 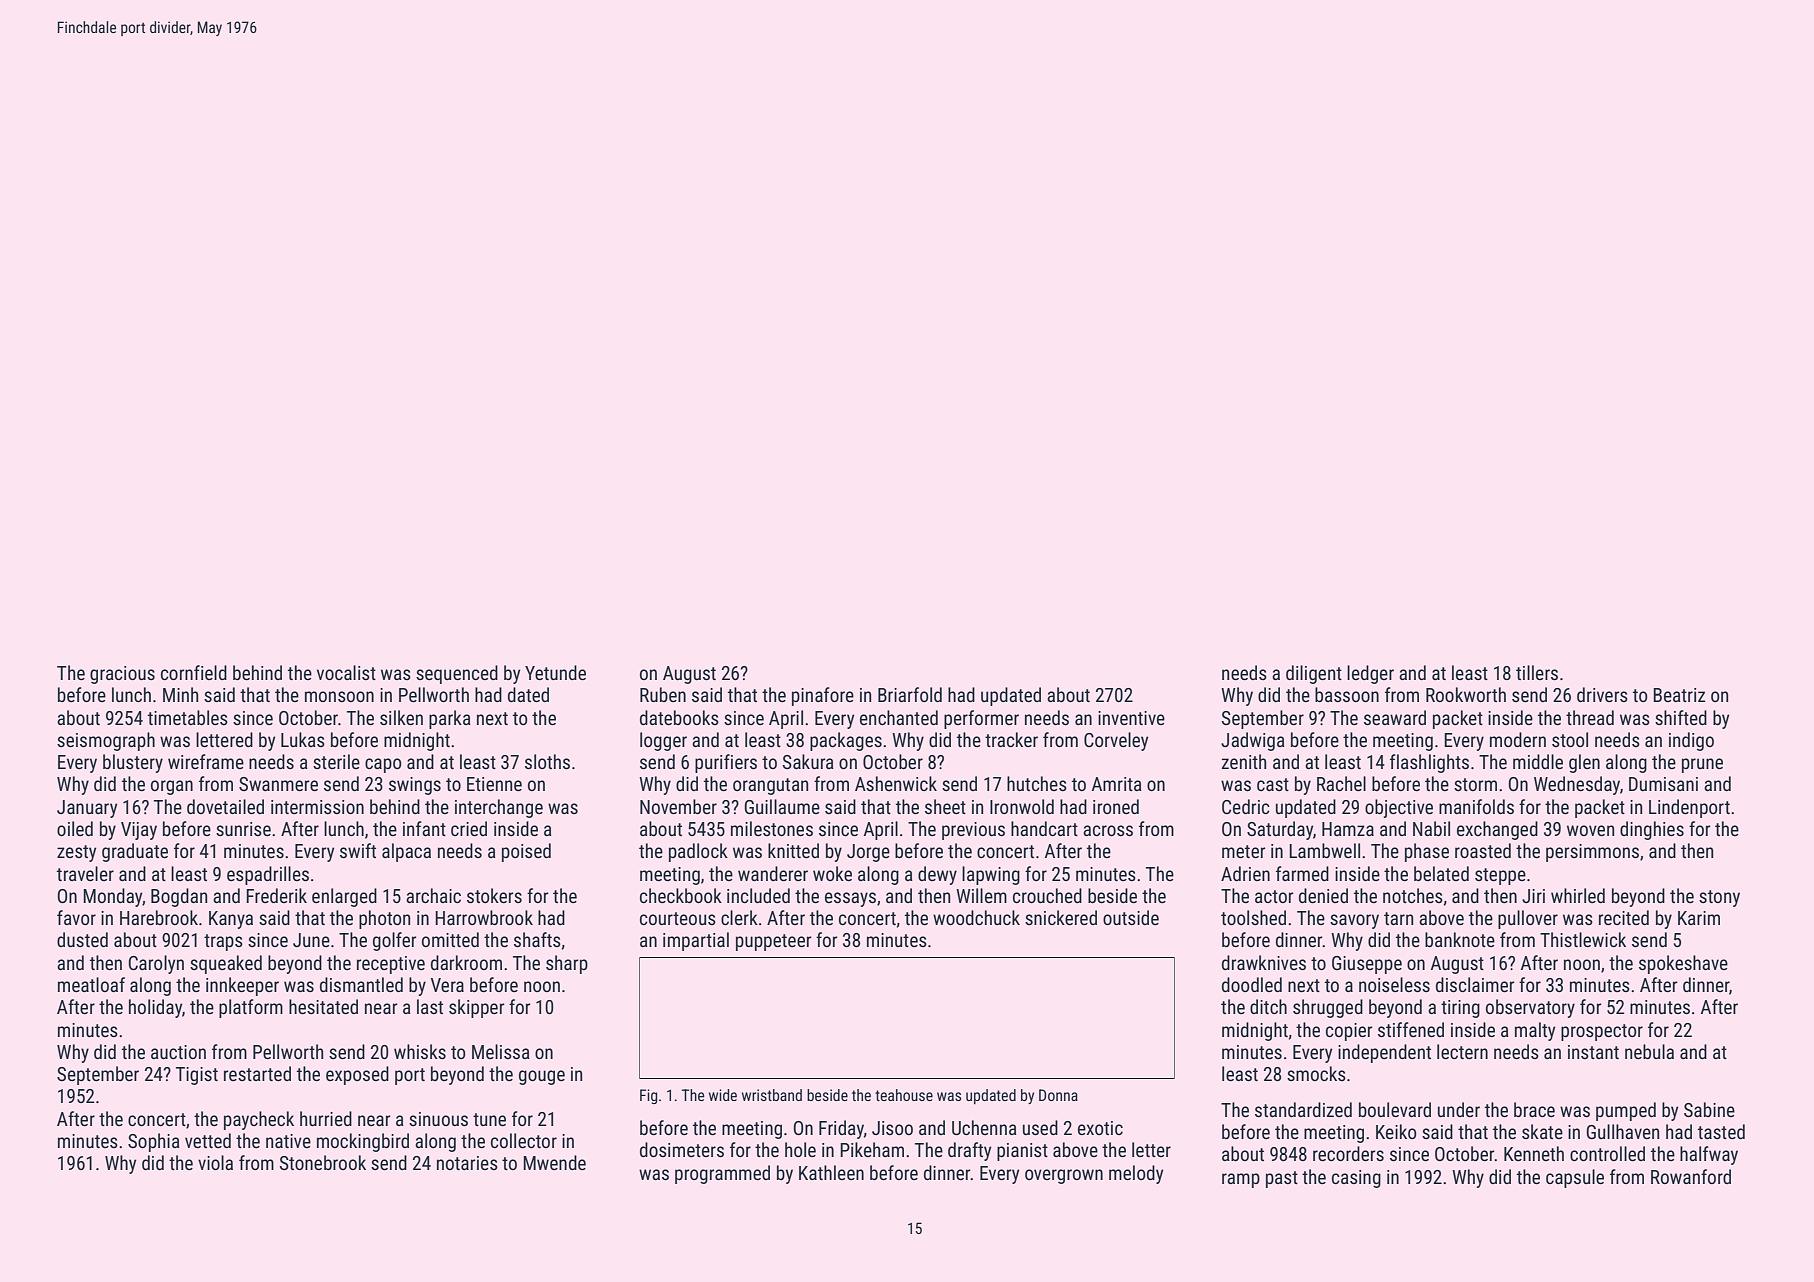 I want to click on phase, so click(x=1427, y=852).
